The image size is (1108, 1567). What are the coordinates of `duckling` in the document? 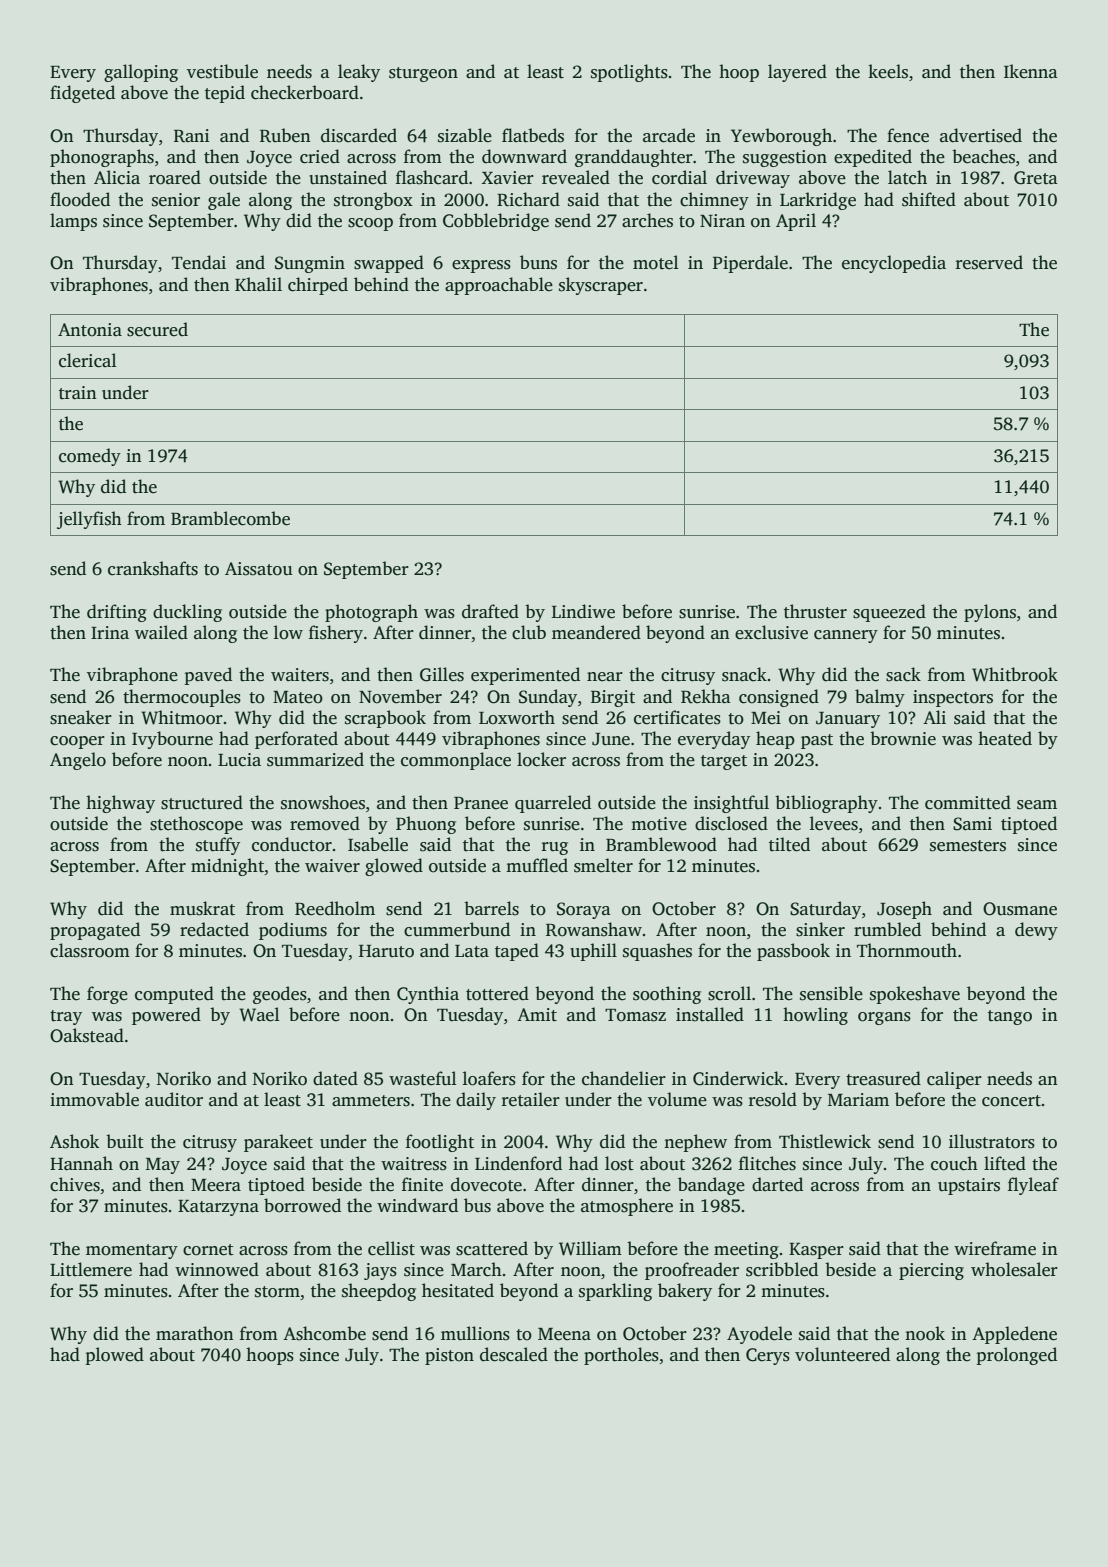 It's located at (187, 613).
